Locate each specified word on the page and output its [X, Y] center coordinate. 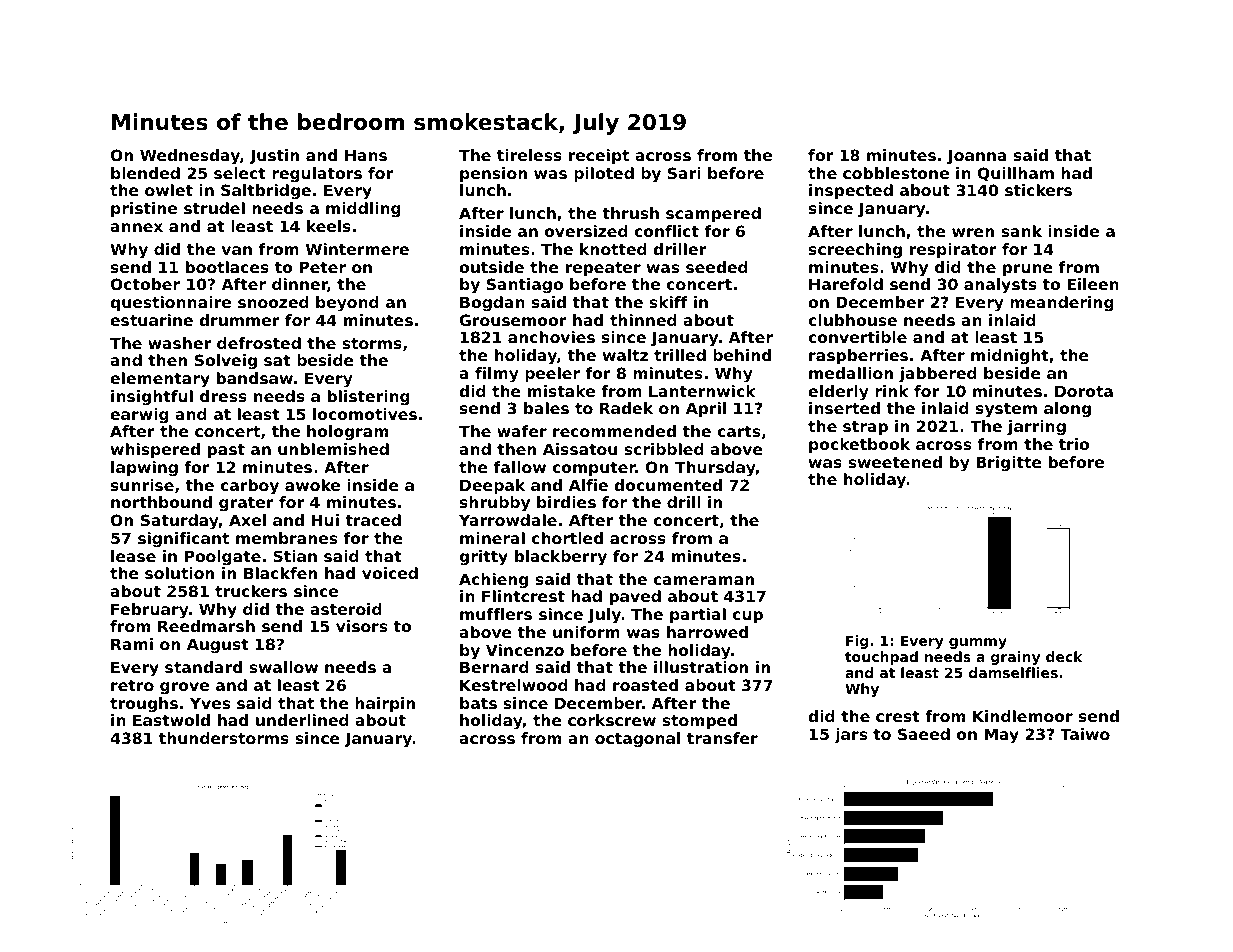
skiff [668, 302]
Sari [684, 173]
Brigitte [1009, 464]
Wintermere [357, 249]
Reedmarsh [206, 626]
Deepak [492, 486]
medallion [851, 373]
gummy [978, 643]
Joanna [977, 156]
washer [179, 343]
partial [698, 615]
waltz [625, 355]
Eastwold [171, 720]
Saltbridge [266, 192]
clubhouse [852, 320]
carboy [249, 487]
